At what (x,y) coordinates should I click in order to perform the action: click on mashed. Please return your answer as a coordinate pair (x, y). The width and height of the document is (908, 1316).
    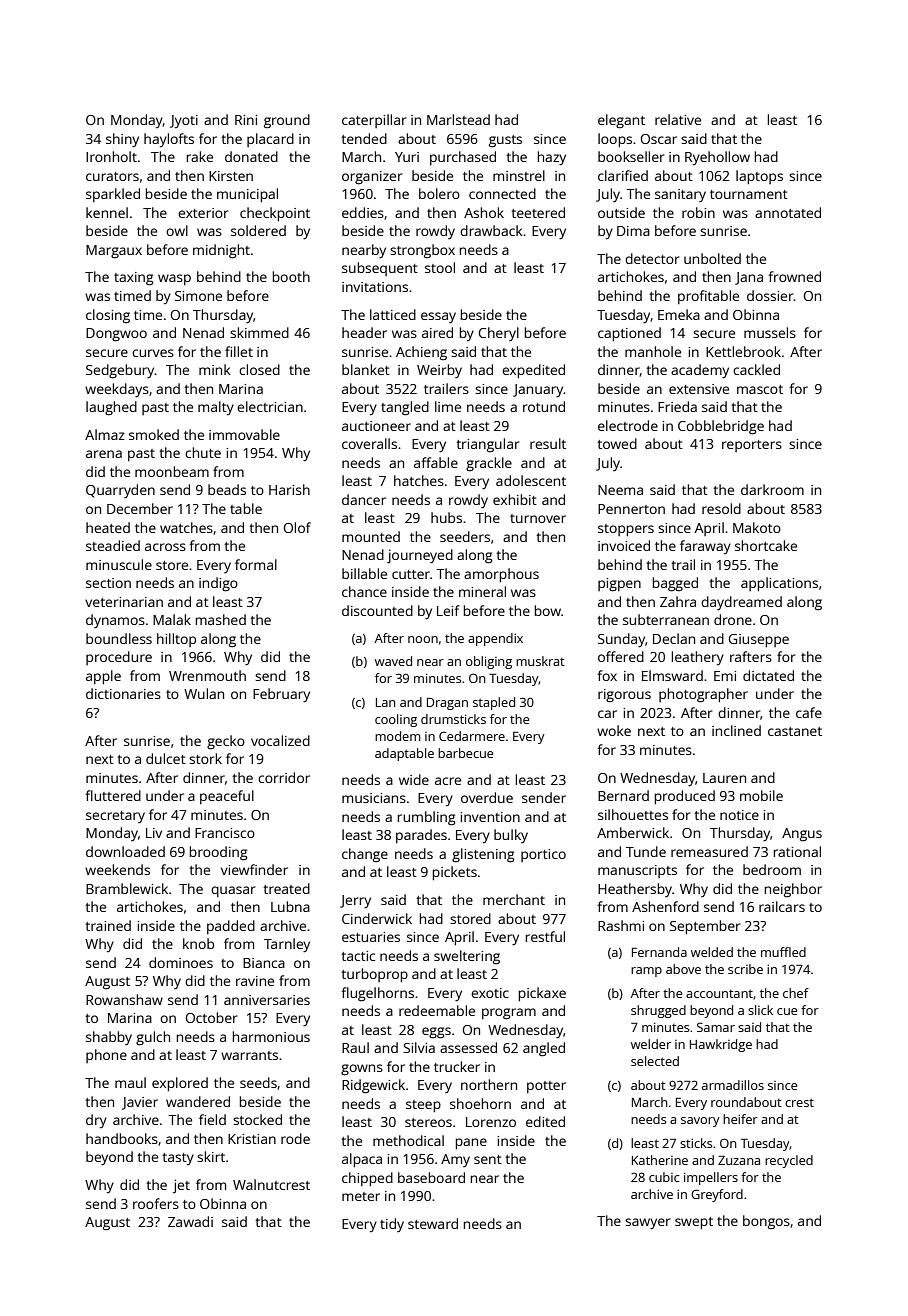
    Looking at the image, I should click on (221, 619).
